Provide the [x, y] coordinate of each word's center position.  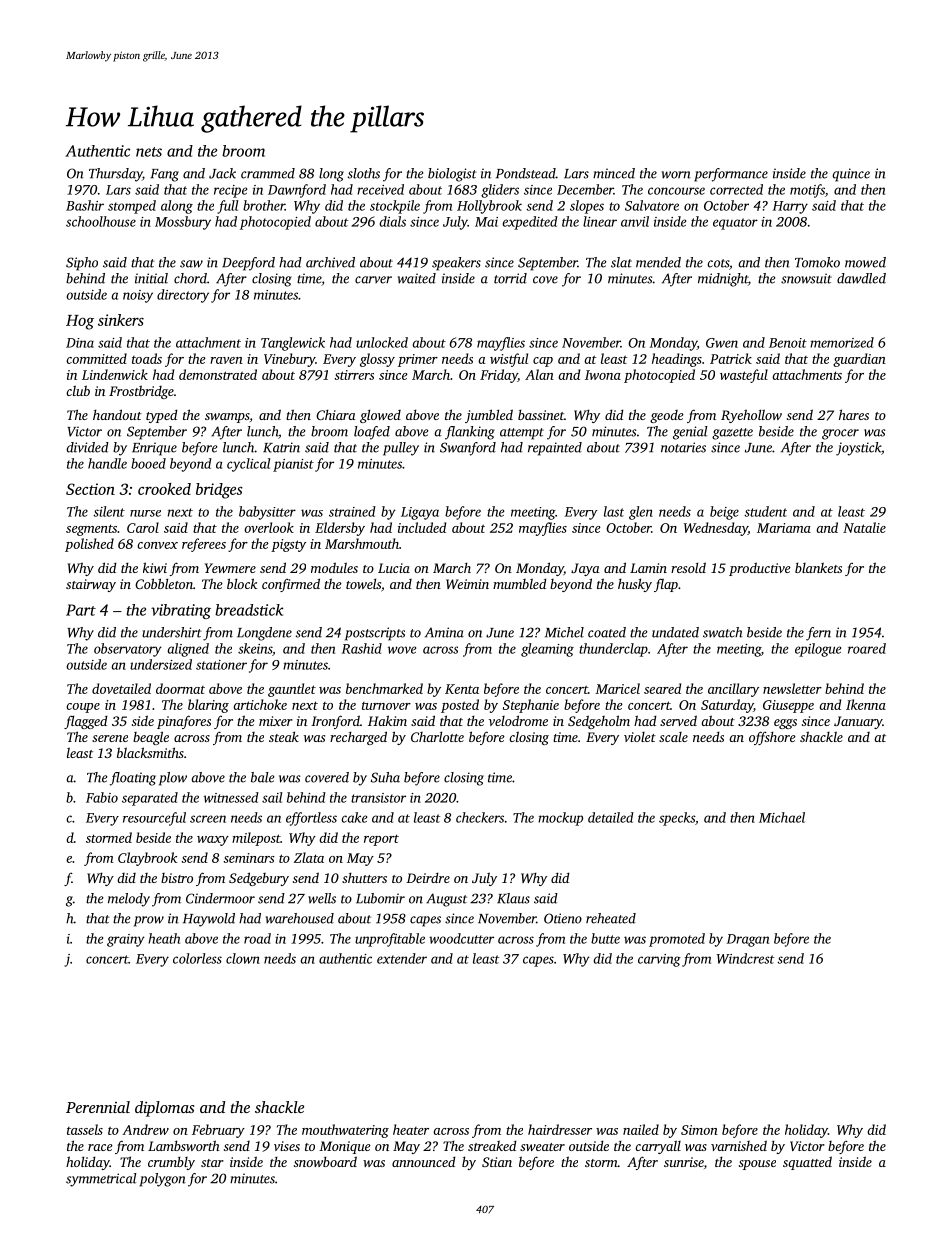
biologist [452, 175]
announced [424, 1161]
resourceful [154, 819]
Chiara [336, 414]
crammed [268, 173]
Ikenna [866, 704]
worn [676, 175]
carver [373, 280]
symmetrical [101, 1180]
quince [851, 175]
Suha [385, 777]
